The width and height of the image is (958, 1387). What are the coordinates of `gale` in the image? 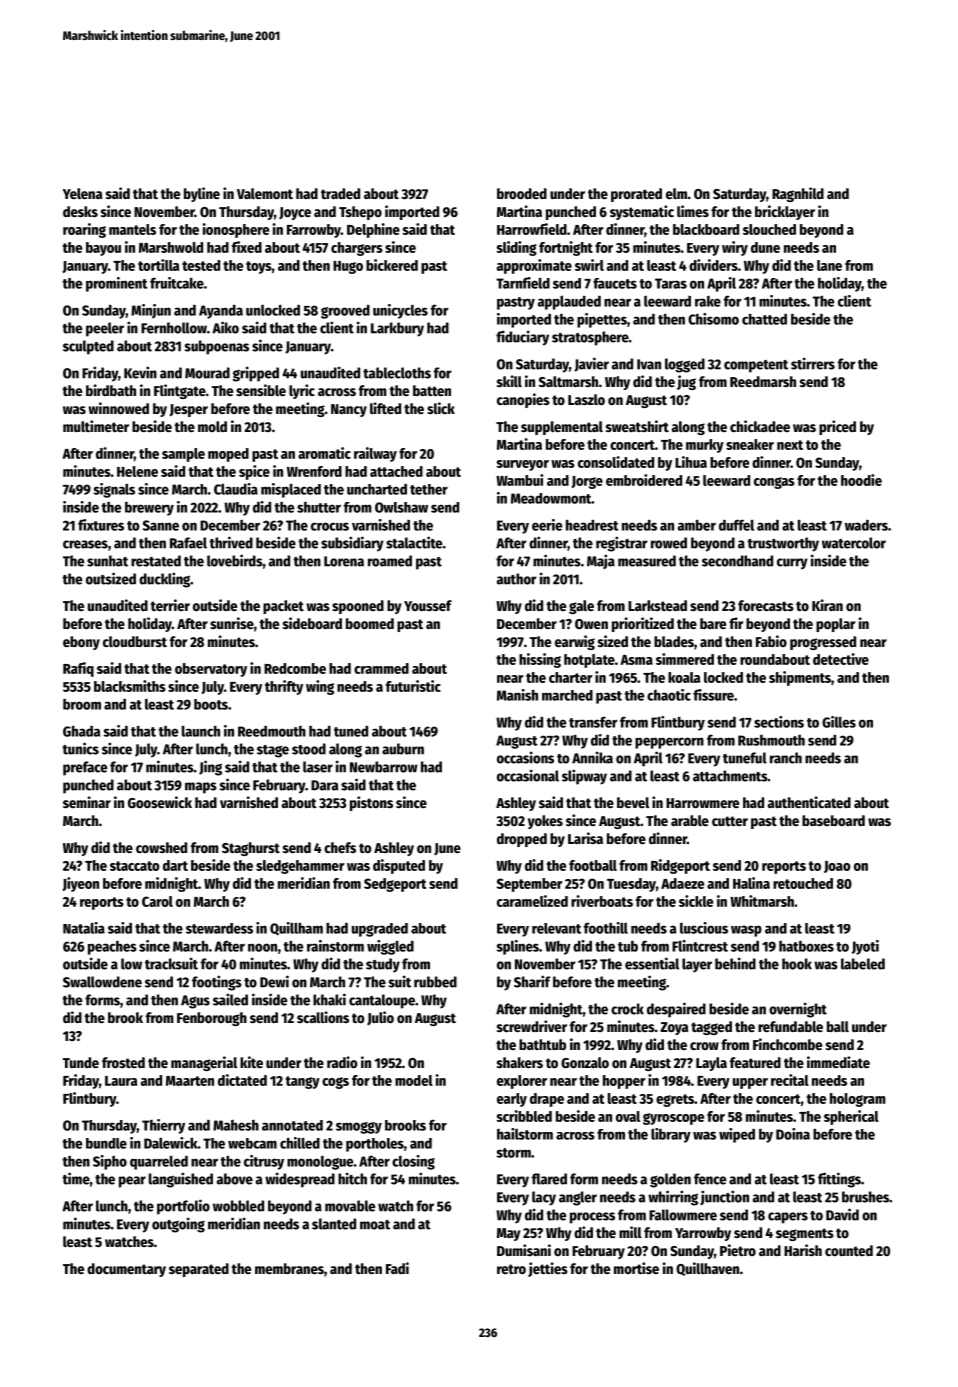 It's located at (581, 607).
